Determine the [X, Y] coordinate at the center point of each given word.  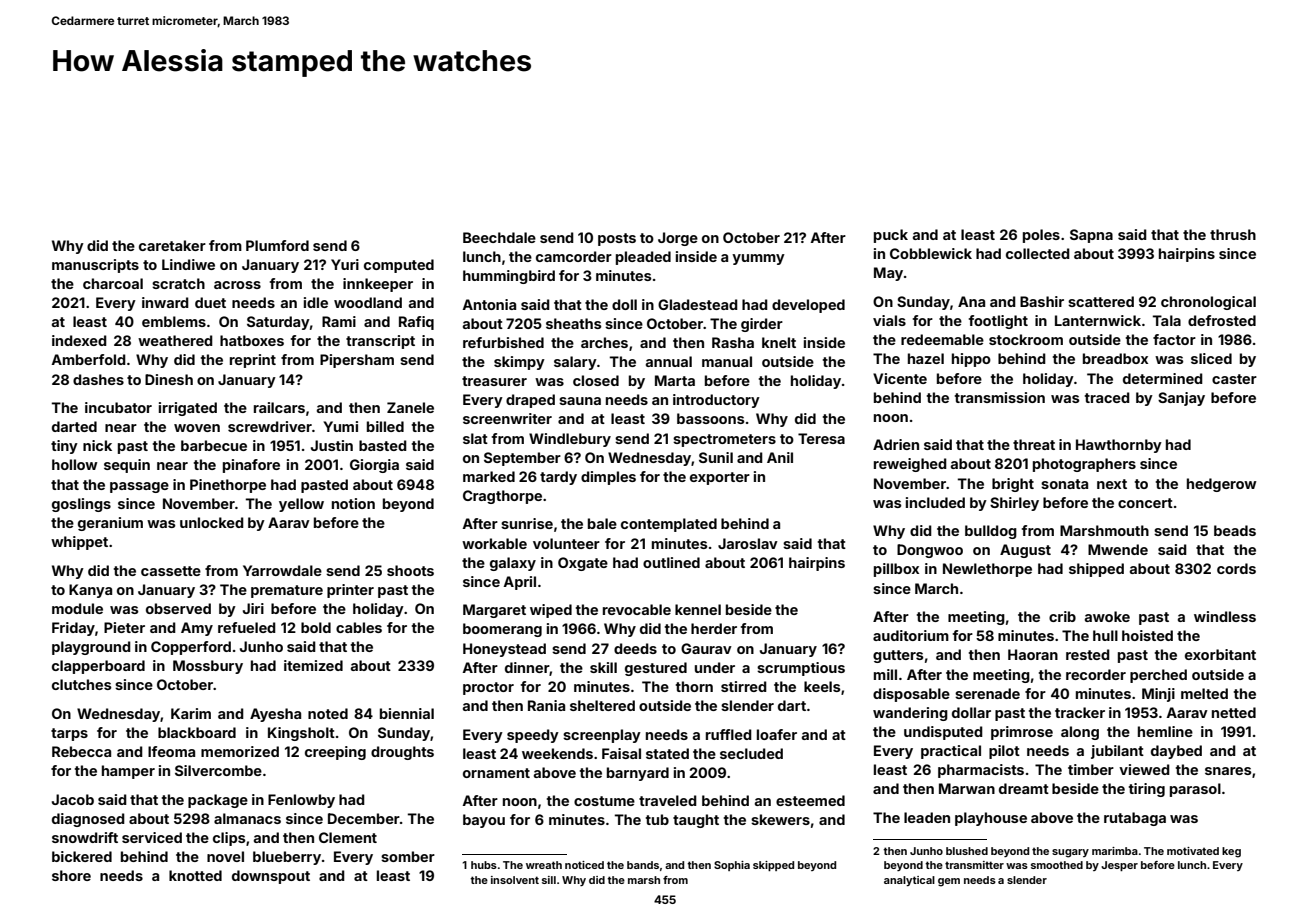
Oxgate [583, 564]
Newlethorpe [987, 570]
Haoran [1033, 654]
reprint [253, 361]
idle [316, 302]
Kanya [90, 591]
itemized [313, 665]
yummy [758, 259]
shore [71, 875]
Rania [546, 705]
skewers [780, 819]
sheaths [574, 323]
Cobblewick [931, 253]
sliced [1211, 358]
